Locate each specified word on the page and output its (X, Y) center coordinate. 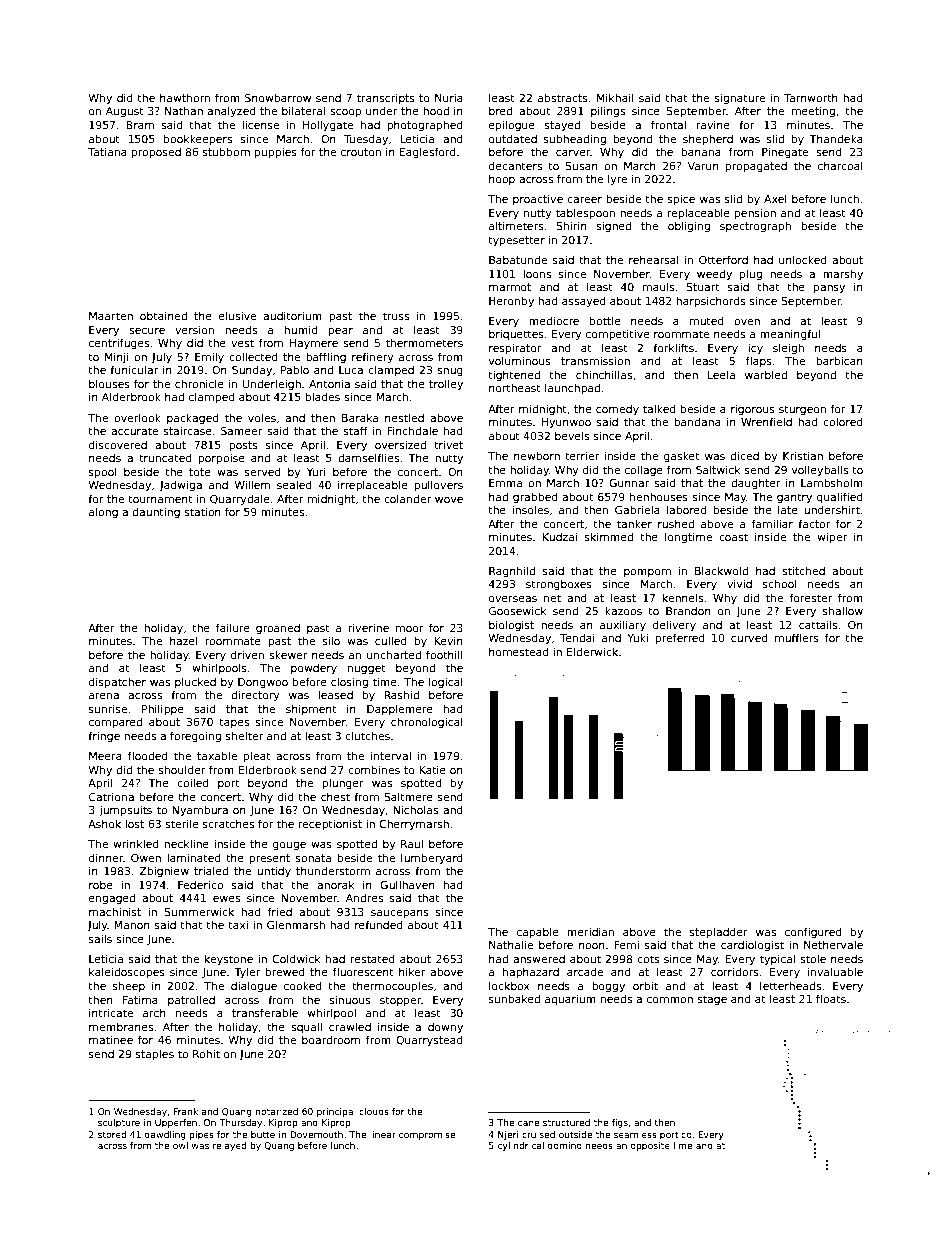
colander (407, 498)
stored (112, 1134)
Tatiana (107, 151)
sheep (129, 986)
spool (103, 473)
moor (410, 629)
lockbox (509, 985)
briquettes (516, 334)
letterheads (790, 985)
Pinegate (785, 153)
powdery (314, 669)
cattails (818, 625)
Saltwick (718, 469)
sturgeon (802, 410)
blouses (109, 383)
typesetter (516, 241)
